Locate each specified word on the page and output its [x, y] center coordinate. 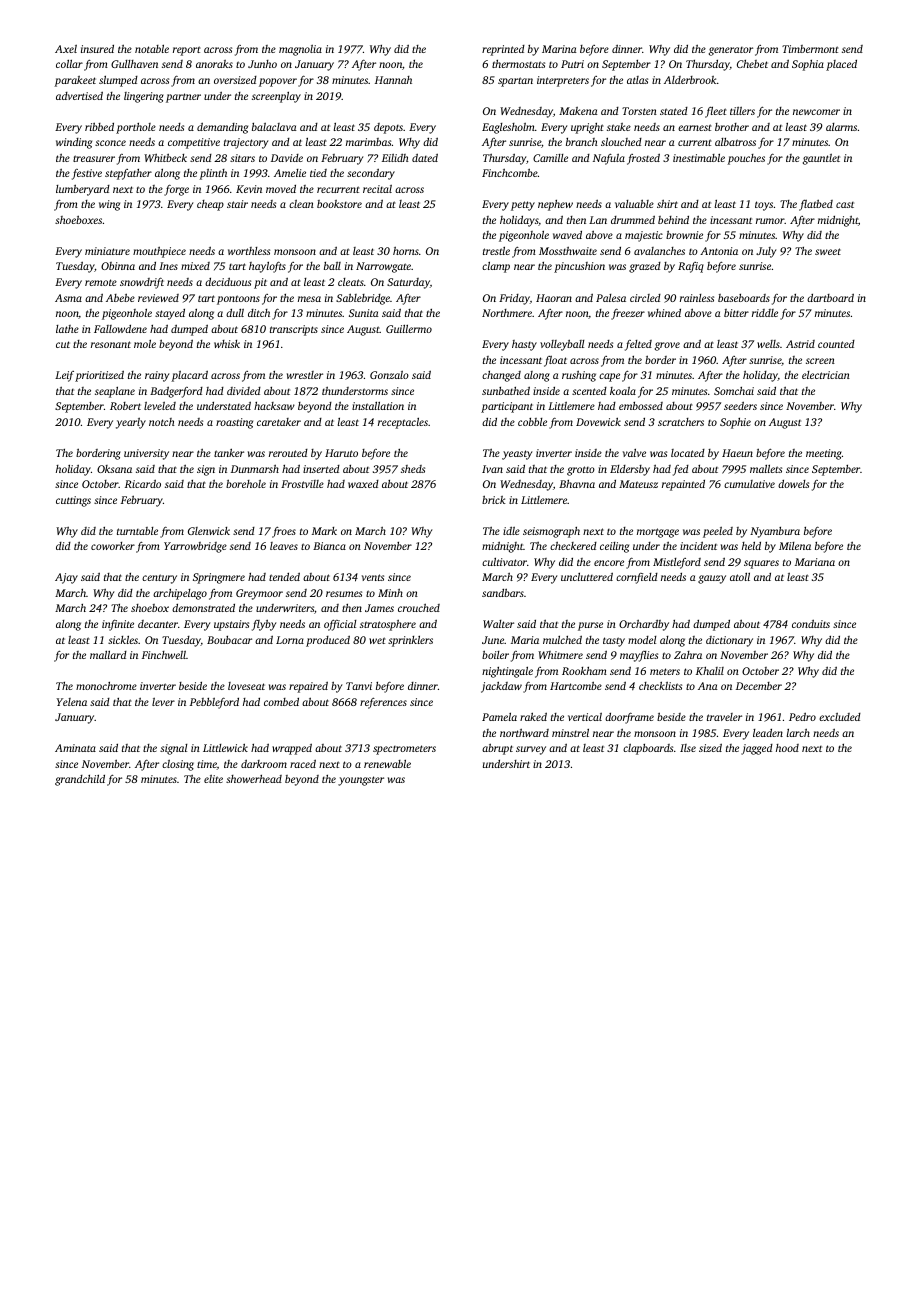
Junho [262, 64]
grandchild [80, 780]
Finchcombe [510, 172]
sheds [413, 469]
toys [764, 206]
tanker [229, 452]
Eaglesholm [508, 128]
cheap [210, 205]
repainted [683, 485]
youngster [361, 781]
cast [845, 205]
